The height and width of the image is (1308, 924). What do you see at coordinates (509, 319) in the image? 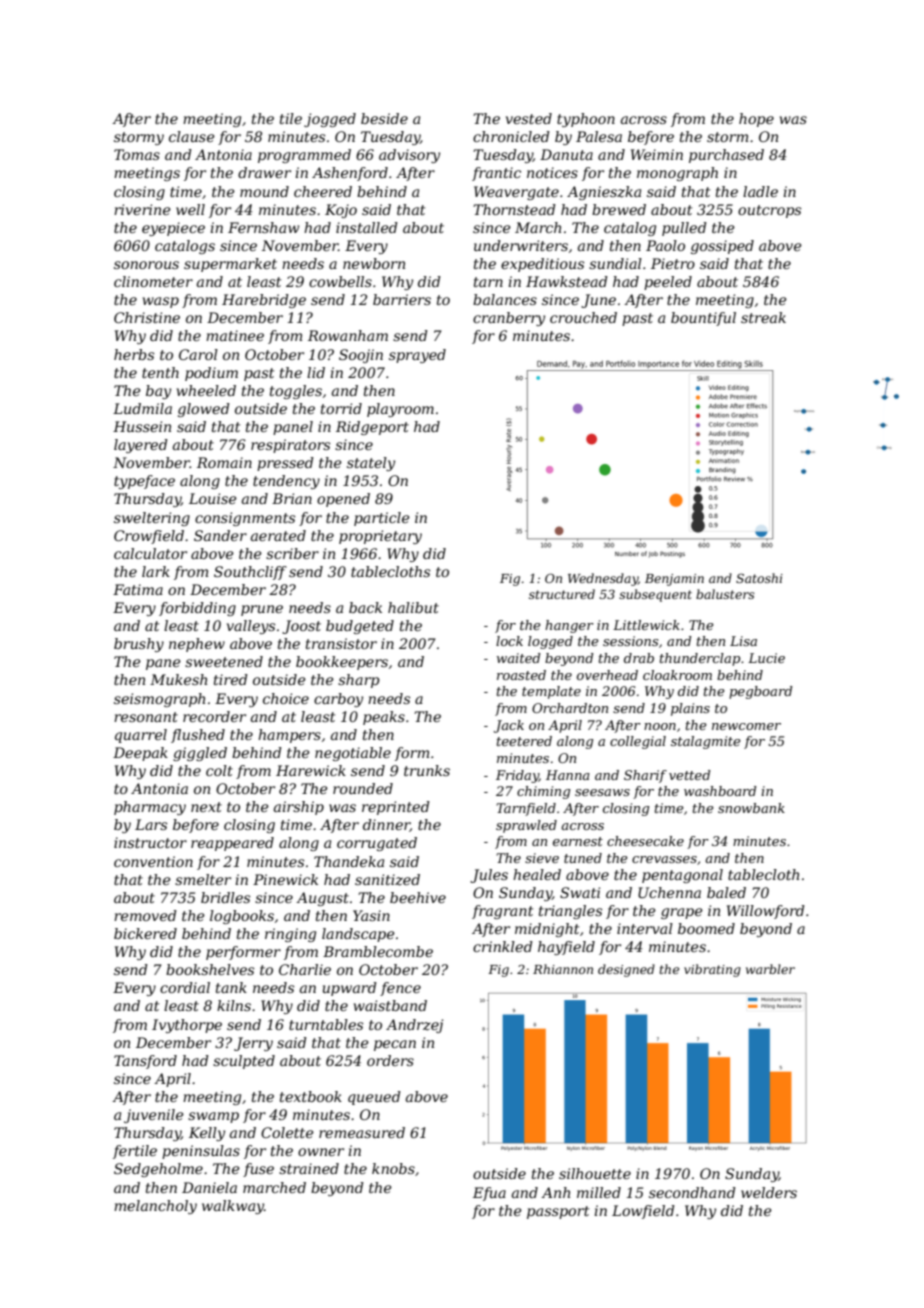
I see `cranberry` at bounding box center [509, 319].
